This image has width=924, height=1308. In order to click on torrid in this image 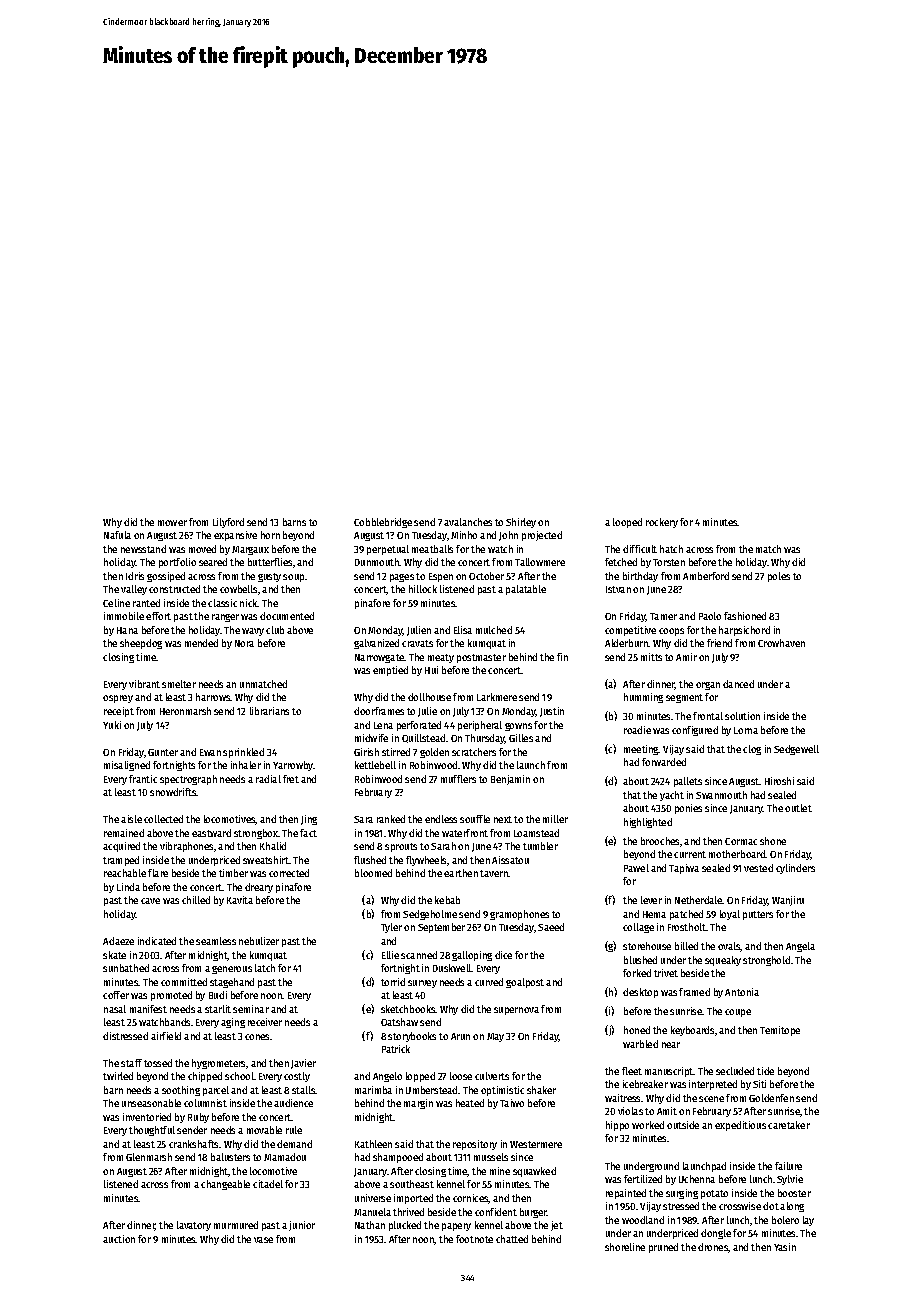, I will do `click(393, 982)`.
